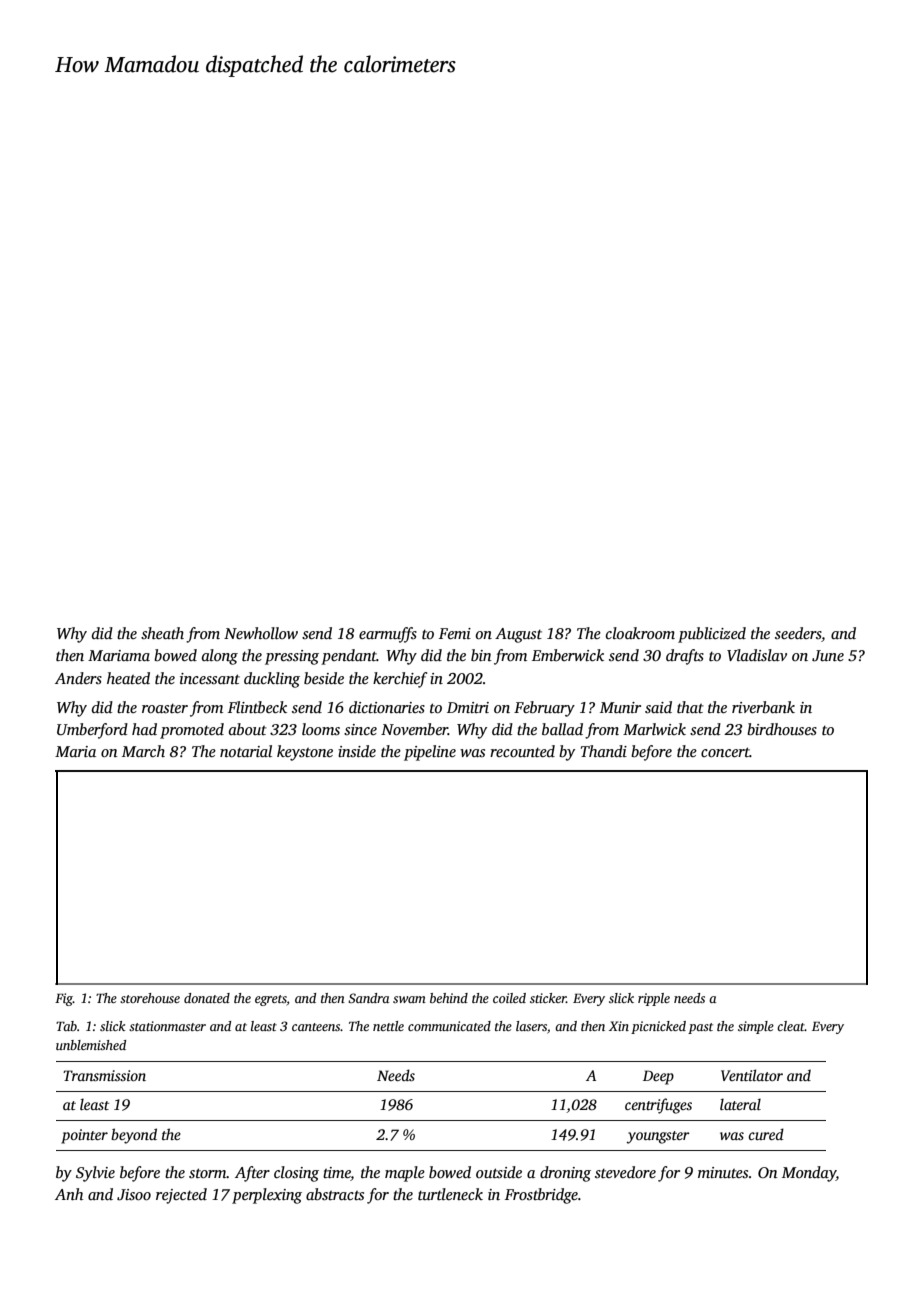 Image resolution: width=924 pixels, height=1308 pixels. Describe the element at coordinates (766, 1134) in the screenshot. I see `cured` at that location.
